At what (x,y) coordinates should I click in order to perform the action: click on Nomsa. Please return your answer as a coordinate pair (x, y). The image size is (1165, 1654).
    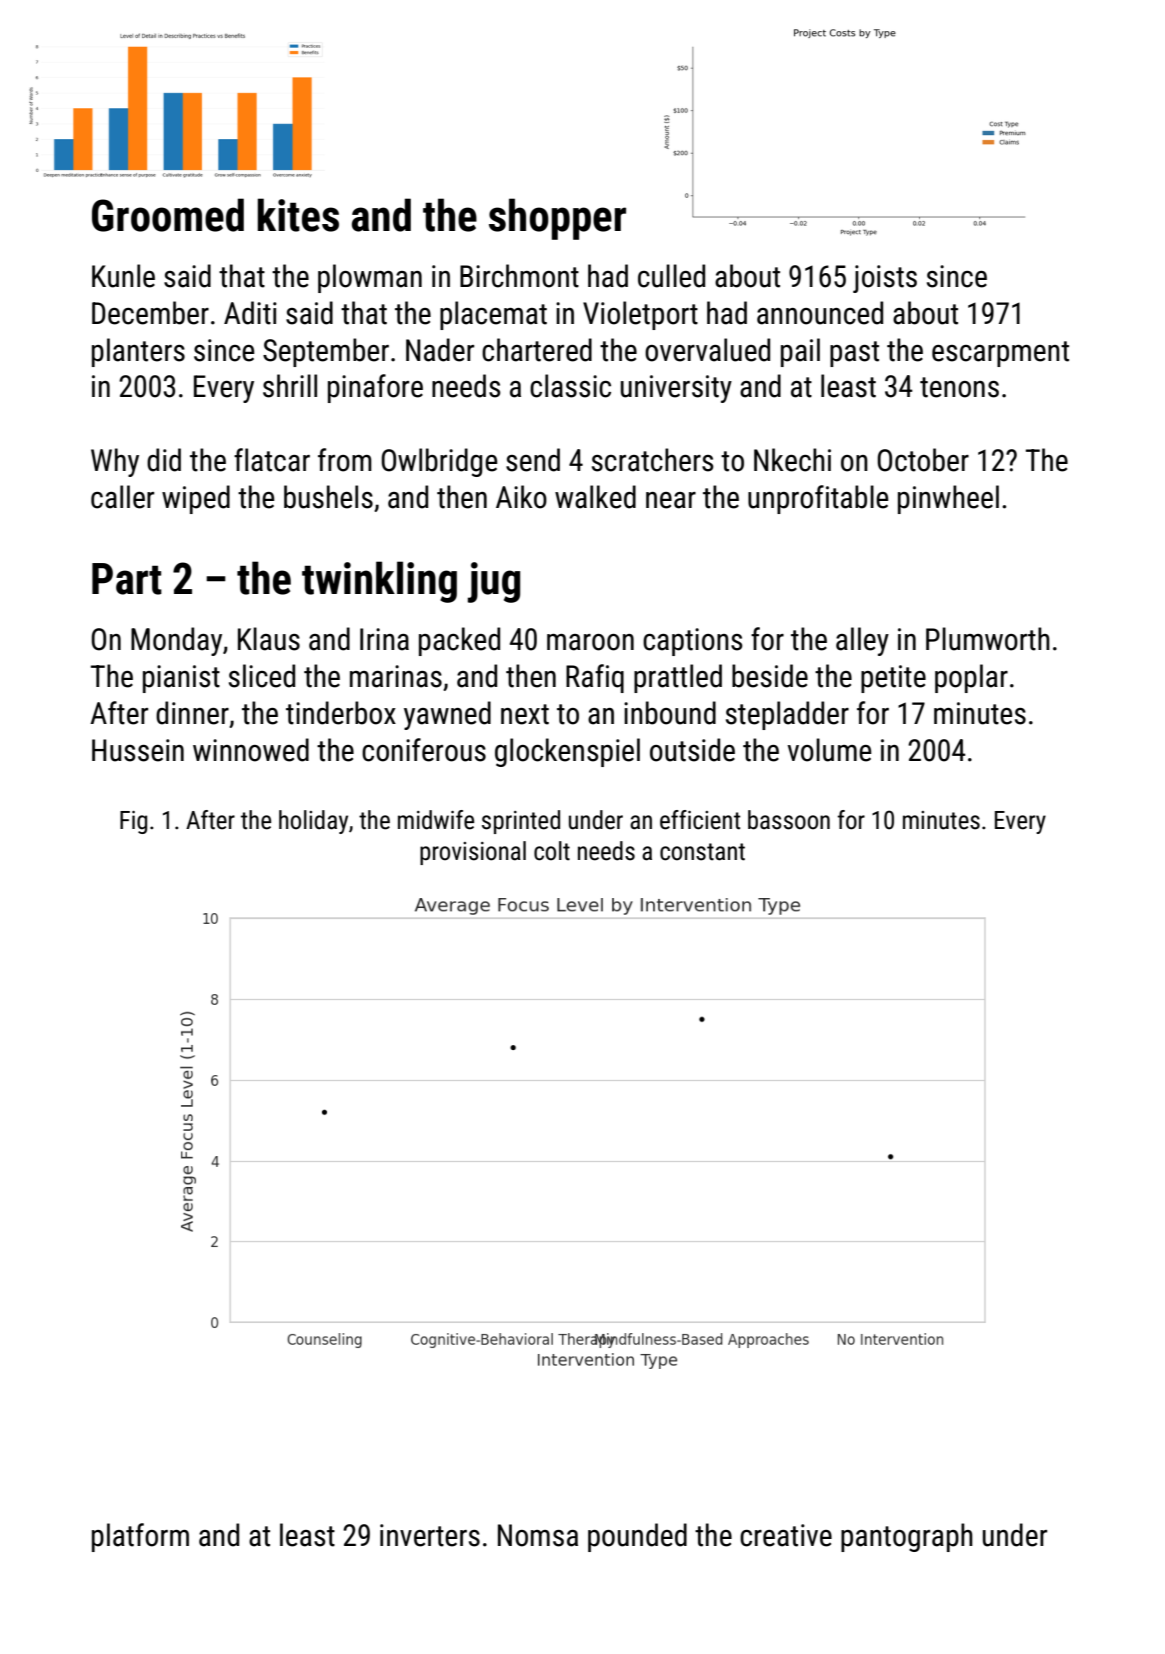
    Looking at the image, I should click on (538, 1535).
